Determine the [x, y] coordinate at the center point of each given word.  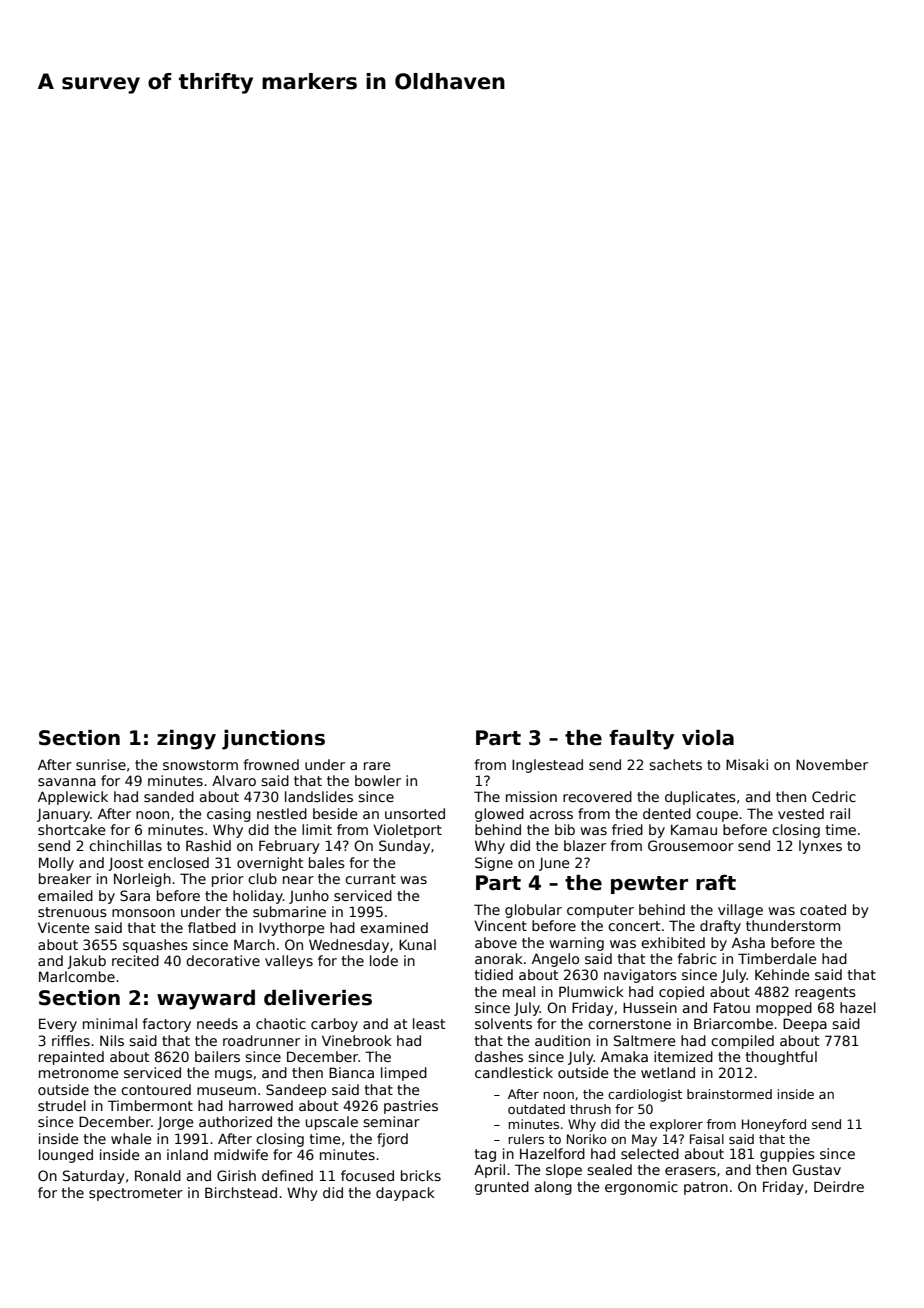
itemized [683, 1056]
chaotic [281, 1023]
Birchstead [241, 1192]
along [553, 1188]
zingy [186, 740]
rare [377, 766]
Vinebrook [357, 1040]
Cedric [834, 796]
